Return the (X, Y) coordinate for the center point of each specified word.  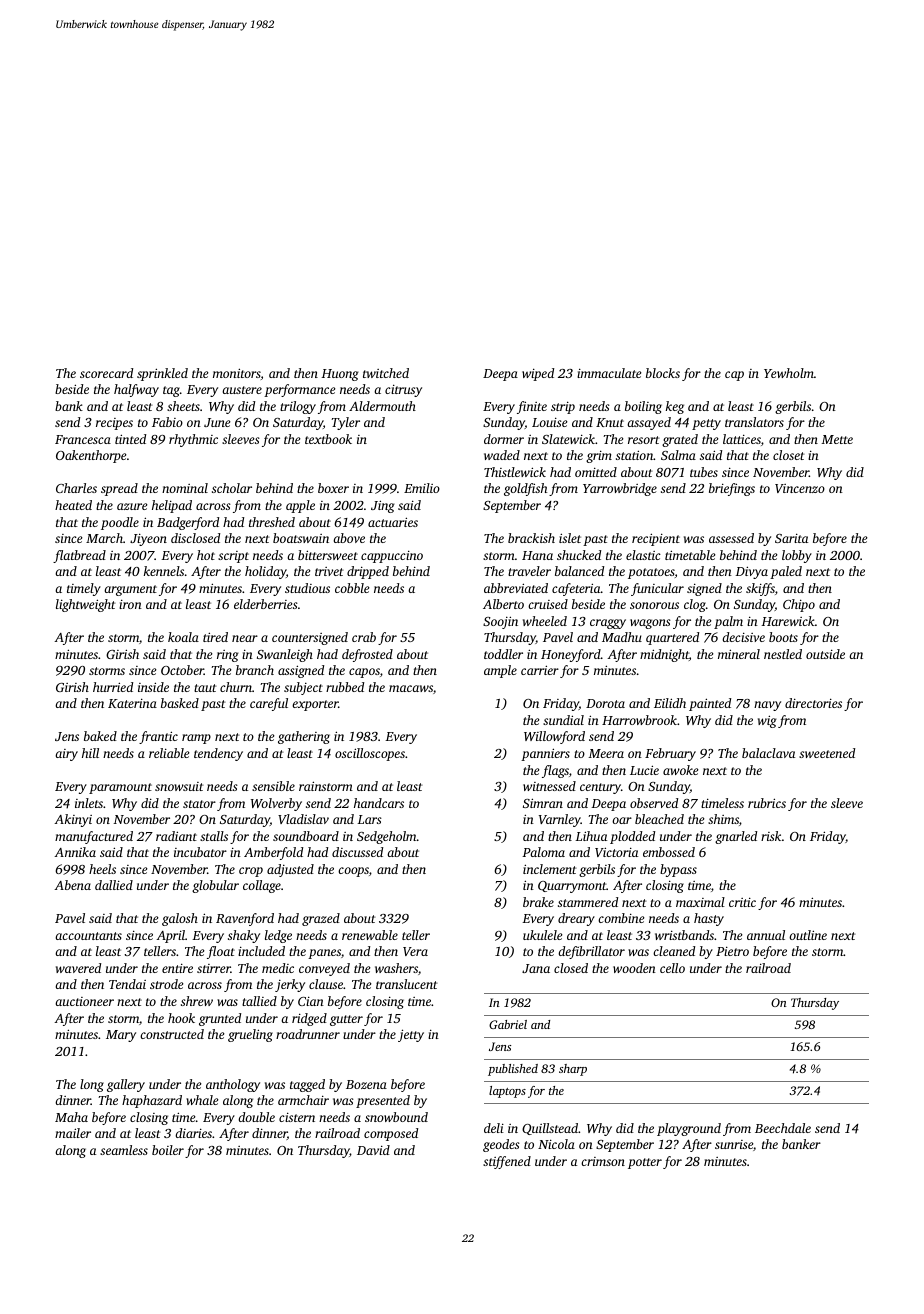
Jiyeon (148, 539)
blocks (663, 373)
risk (771, 836)
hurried (113, 687)
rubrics (767, 803)
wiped (538, 374)
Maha (71, 1117)
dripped (368, 572)
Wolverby (276, 804)
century (600, 788)
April (170, 936)
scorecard (106, 373)
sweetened (827, 753)
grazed (321, 919)
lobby (797, 556)
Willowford (554, 737)
